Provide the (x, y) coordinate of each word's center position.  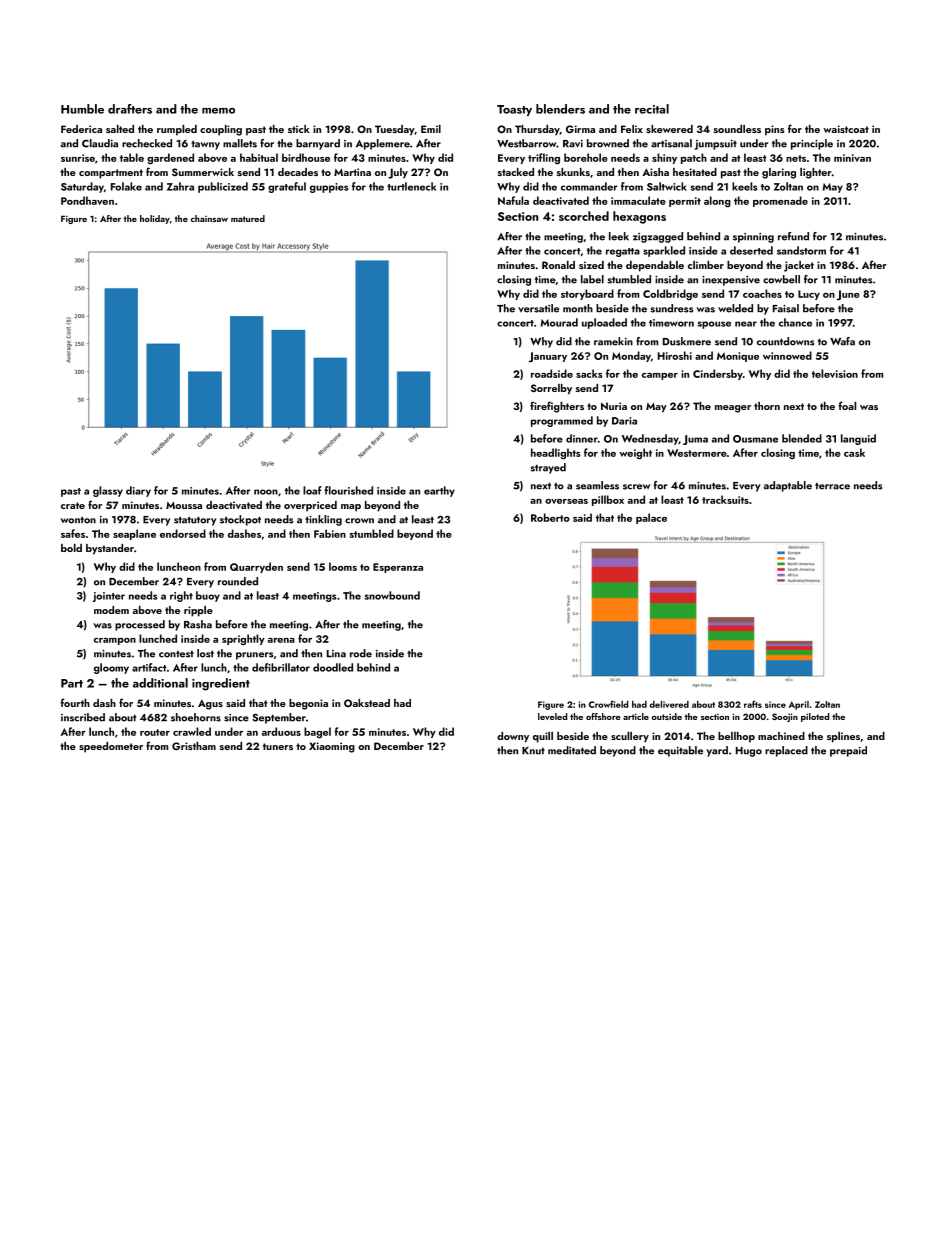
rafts (753, 704)
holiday (155, 219)
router (155, 732)
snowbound (392, 595)
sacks (589, 373)
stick (299, 129)
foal (847, 405)
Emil (431, 129)
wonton (78, 520)
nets (796, 158)
